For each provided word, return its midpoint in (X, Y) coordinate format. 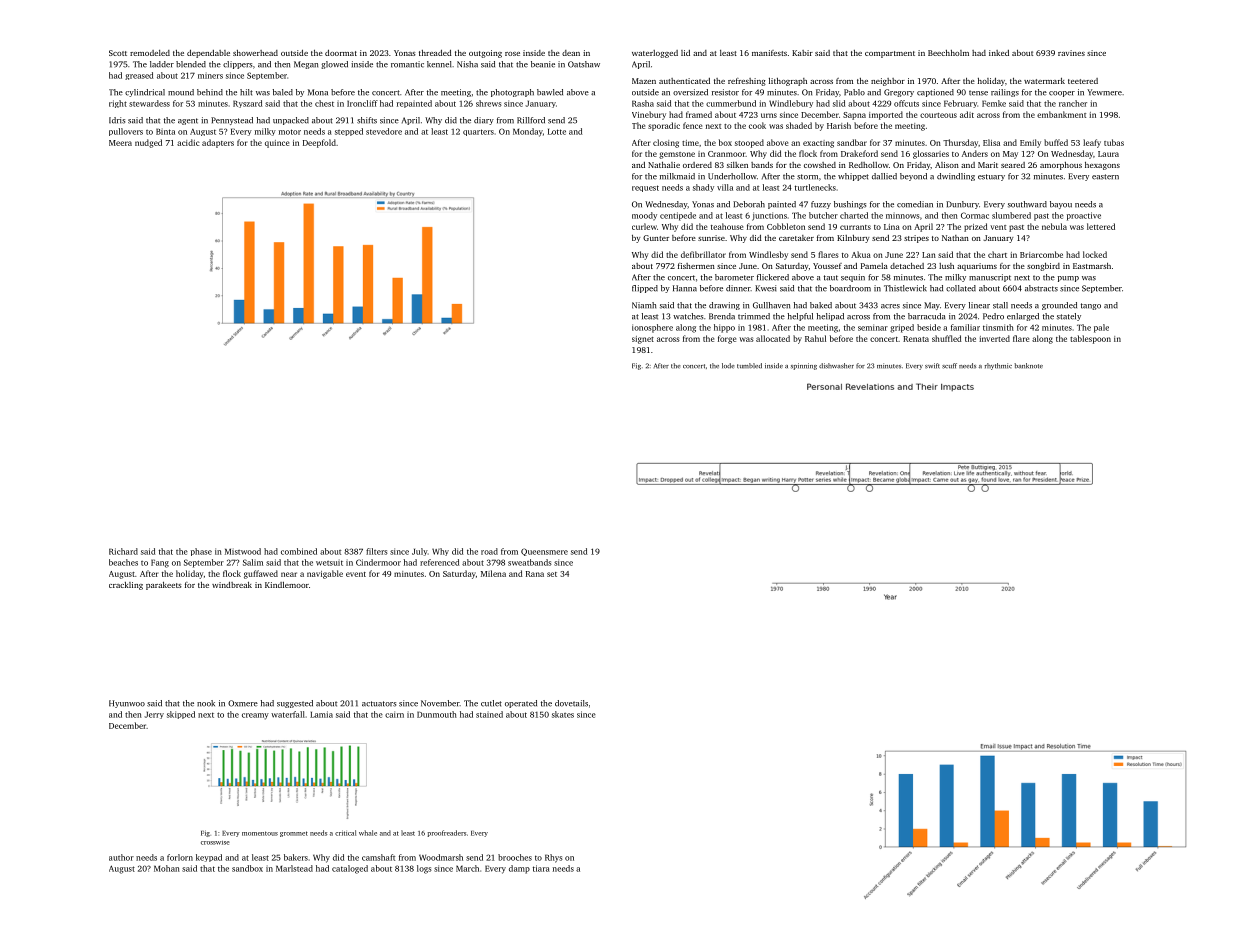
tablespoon (1090, 339)
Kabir (802, 53)
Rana (535, 574)
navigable (325, 574)
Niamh (644, 305)
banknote (1028, 366)
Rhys (554, 858)
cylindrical (145, 93)
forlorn (180, 857)
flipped (645, 289)
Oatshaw (584, 64)
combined (299, 551)
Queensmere (544, 552)
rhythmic (998, 366)
